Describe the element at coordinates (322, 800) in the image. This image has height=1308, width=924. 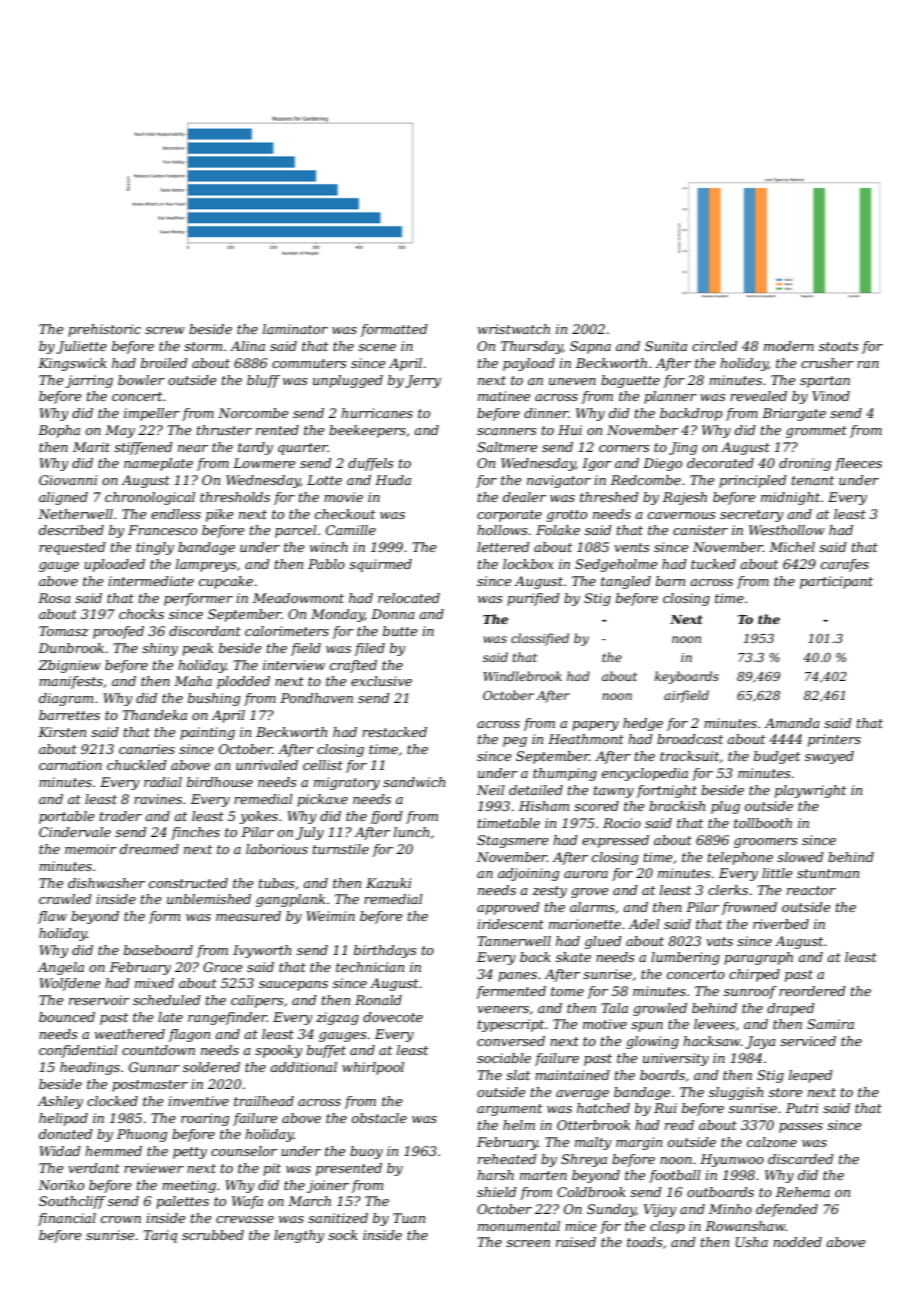
I see `pickaxe` at that location.
